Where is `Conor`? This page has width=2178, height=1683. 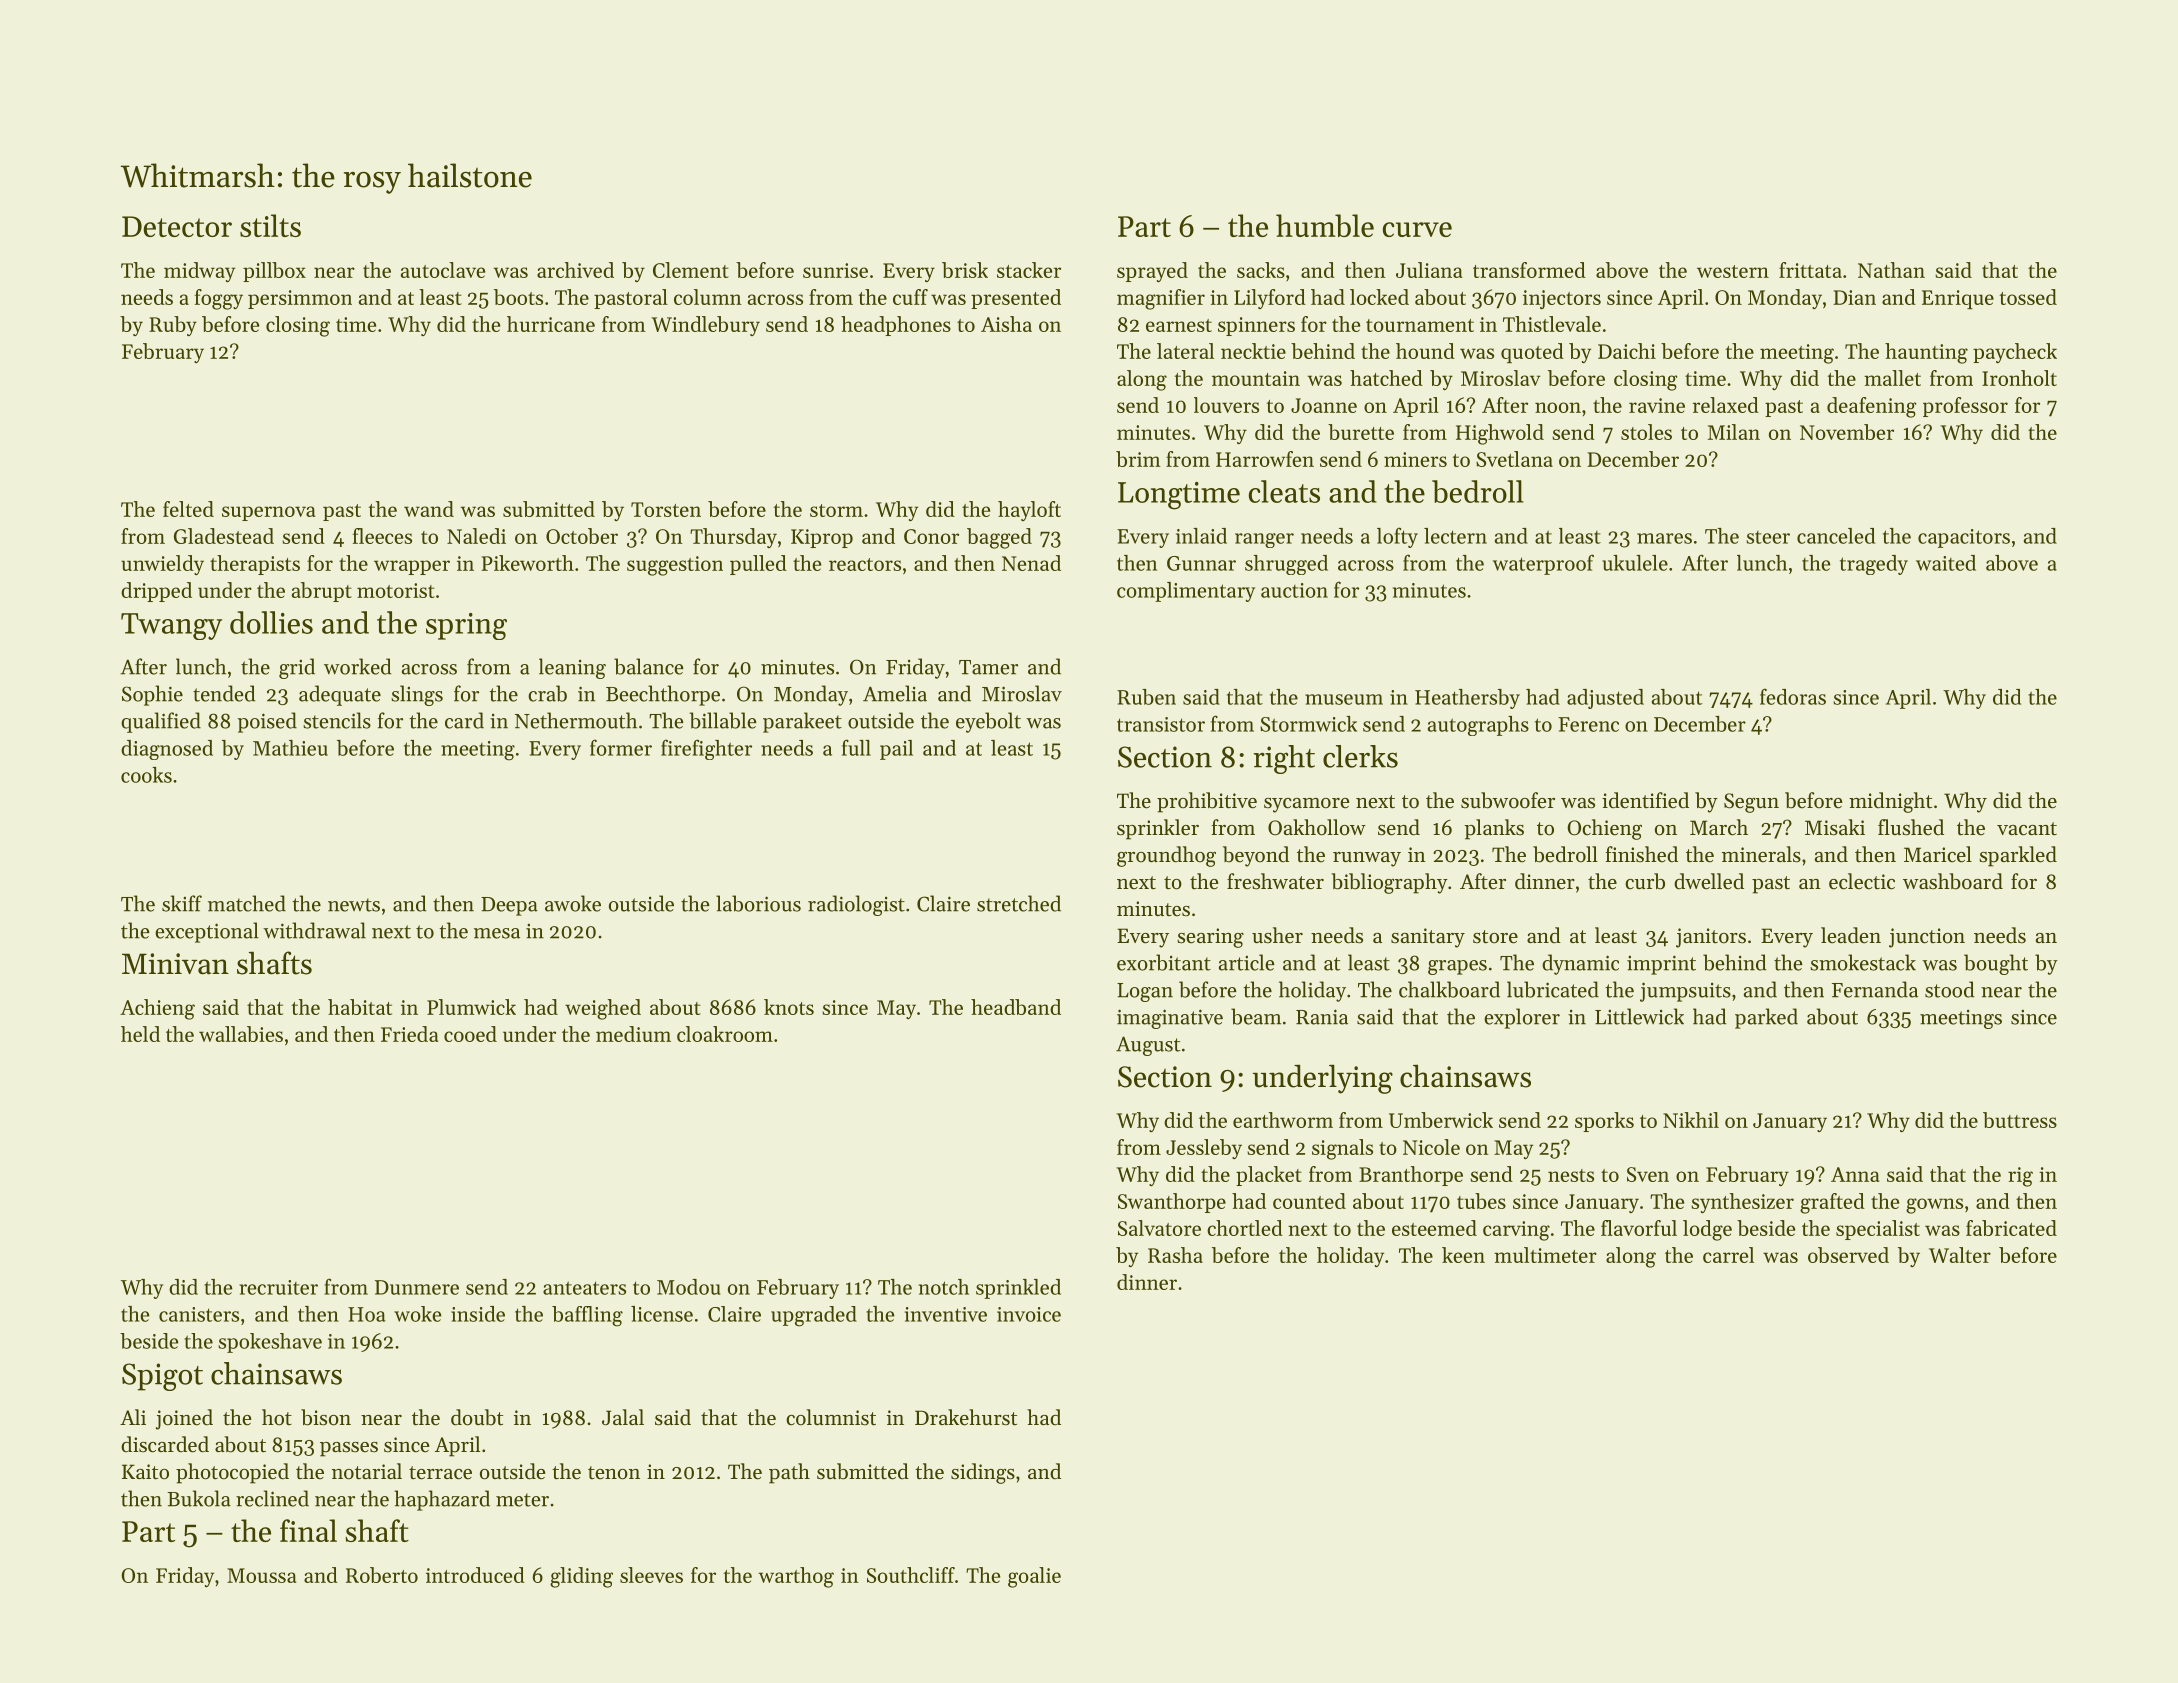
Conor is located at coordinates (931, 536).
